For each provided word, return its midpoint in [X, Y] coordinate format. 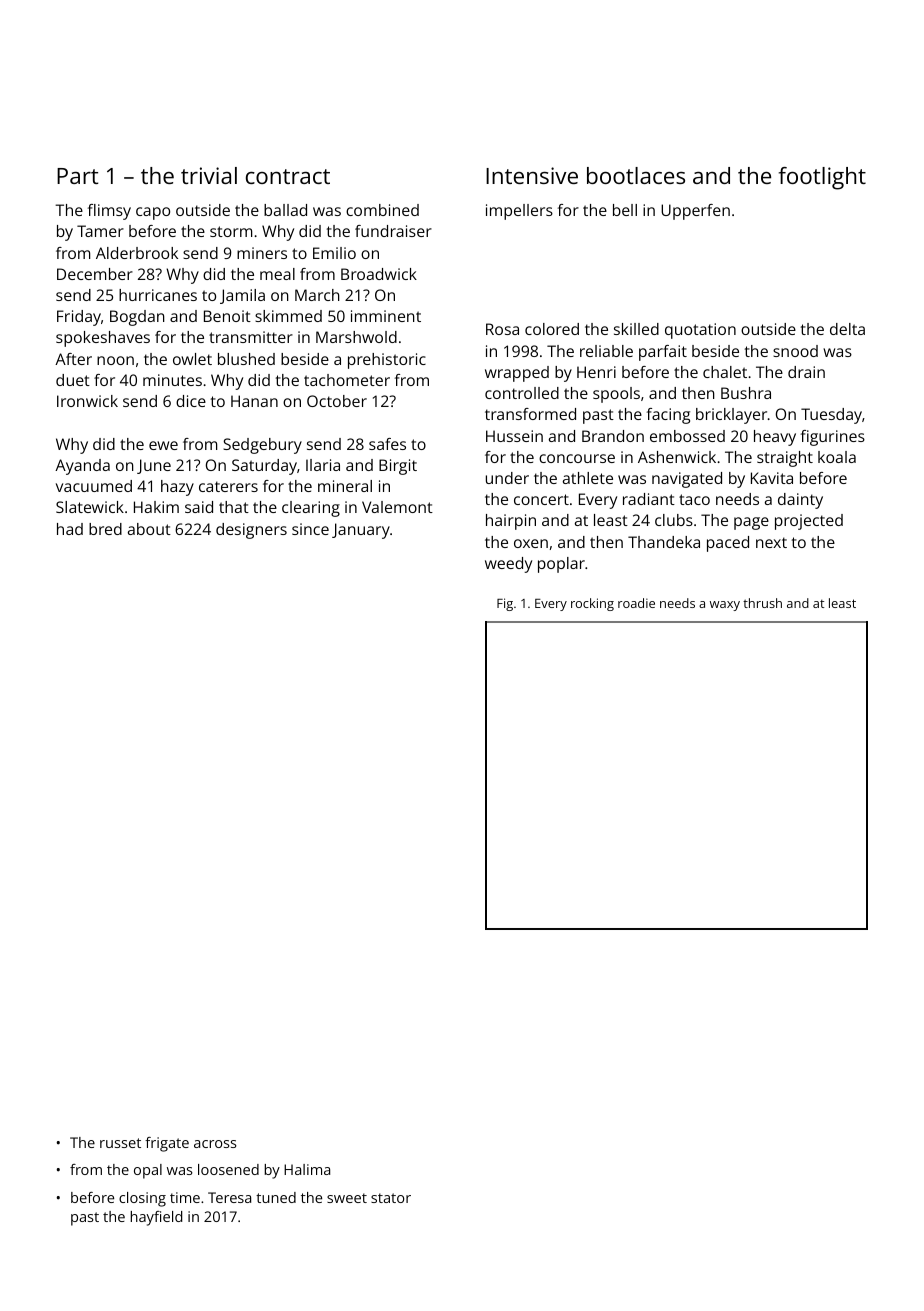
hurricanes [158, 295]
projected [809, 522]
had [70, 529]
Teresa [229, 1197]
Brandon [613, 436]
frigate [167, 1144]
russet [120, 1143]
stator [391, 1198]
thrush [762, 603]
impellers [519, 212]
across [215, 1144]
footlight [822, 178]
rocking [592, 604]
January [361, 531]
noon [115, 360]
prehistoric [387, 361]
